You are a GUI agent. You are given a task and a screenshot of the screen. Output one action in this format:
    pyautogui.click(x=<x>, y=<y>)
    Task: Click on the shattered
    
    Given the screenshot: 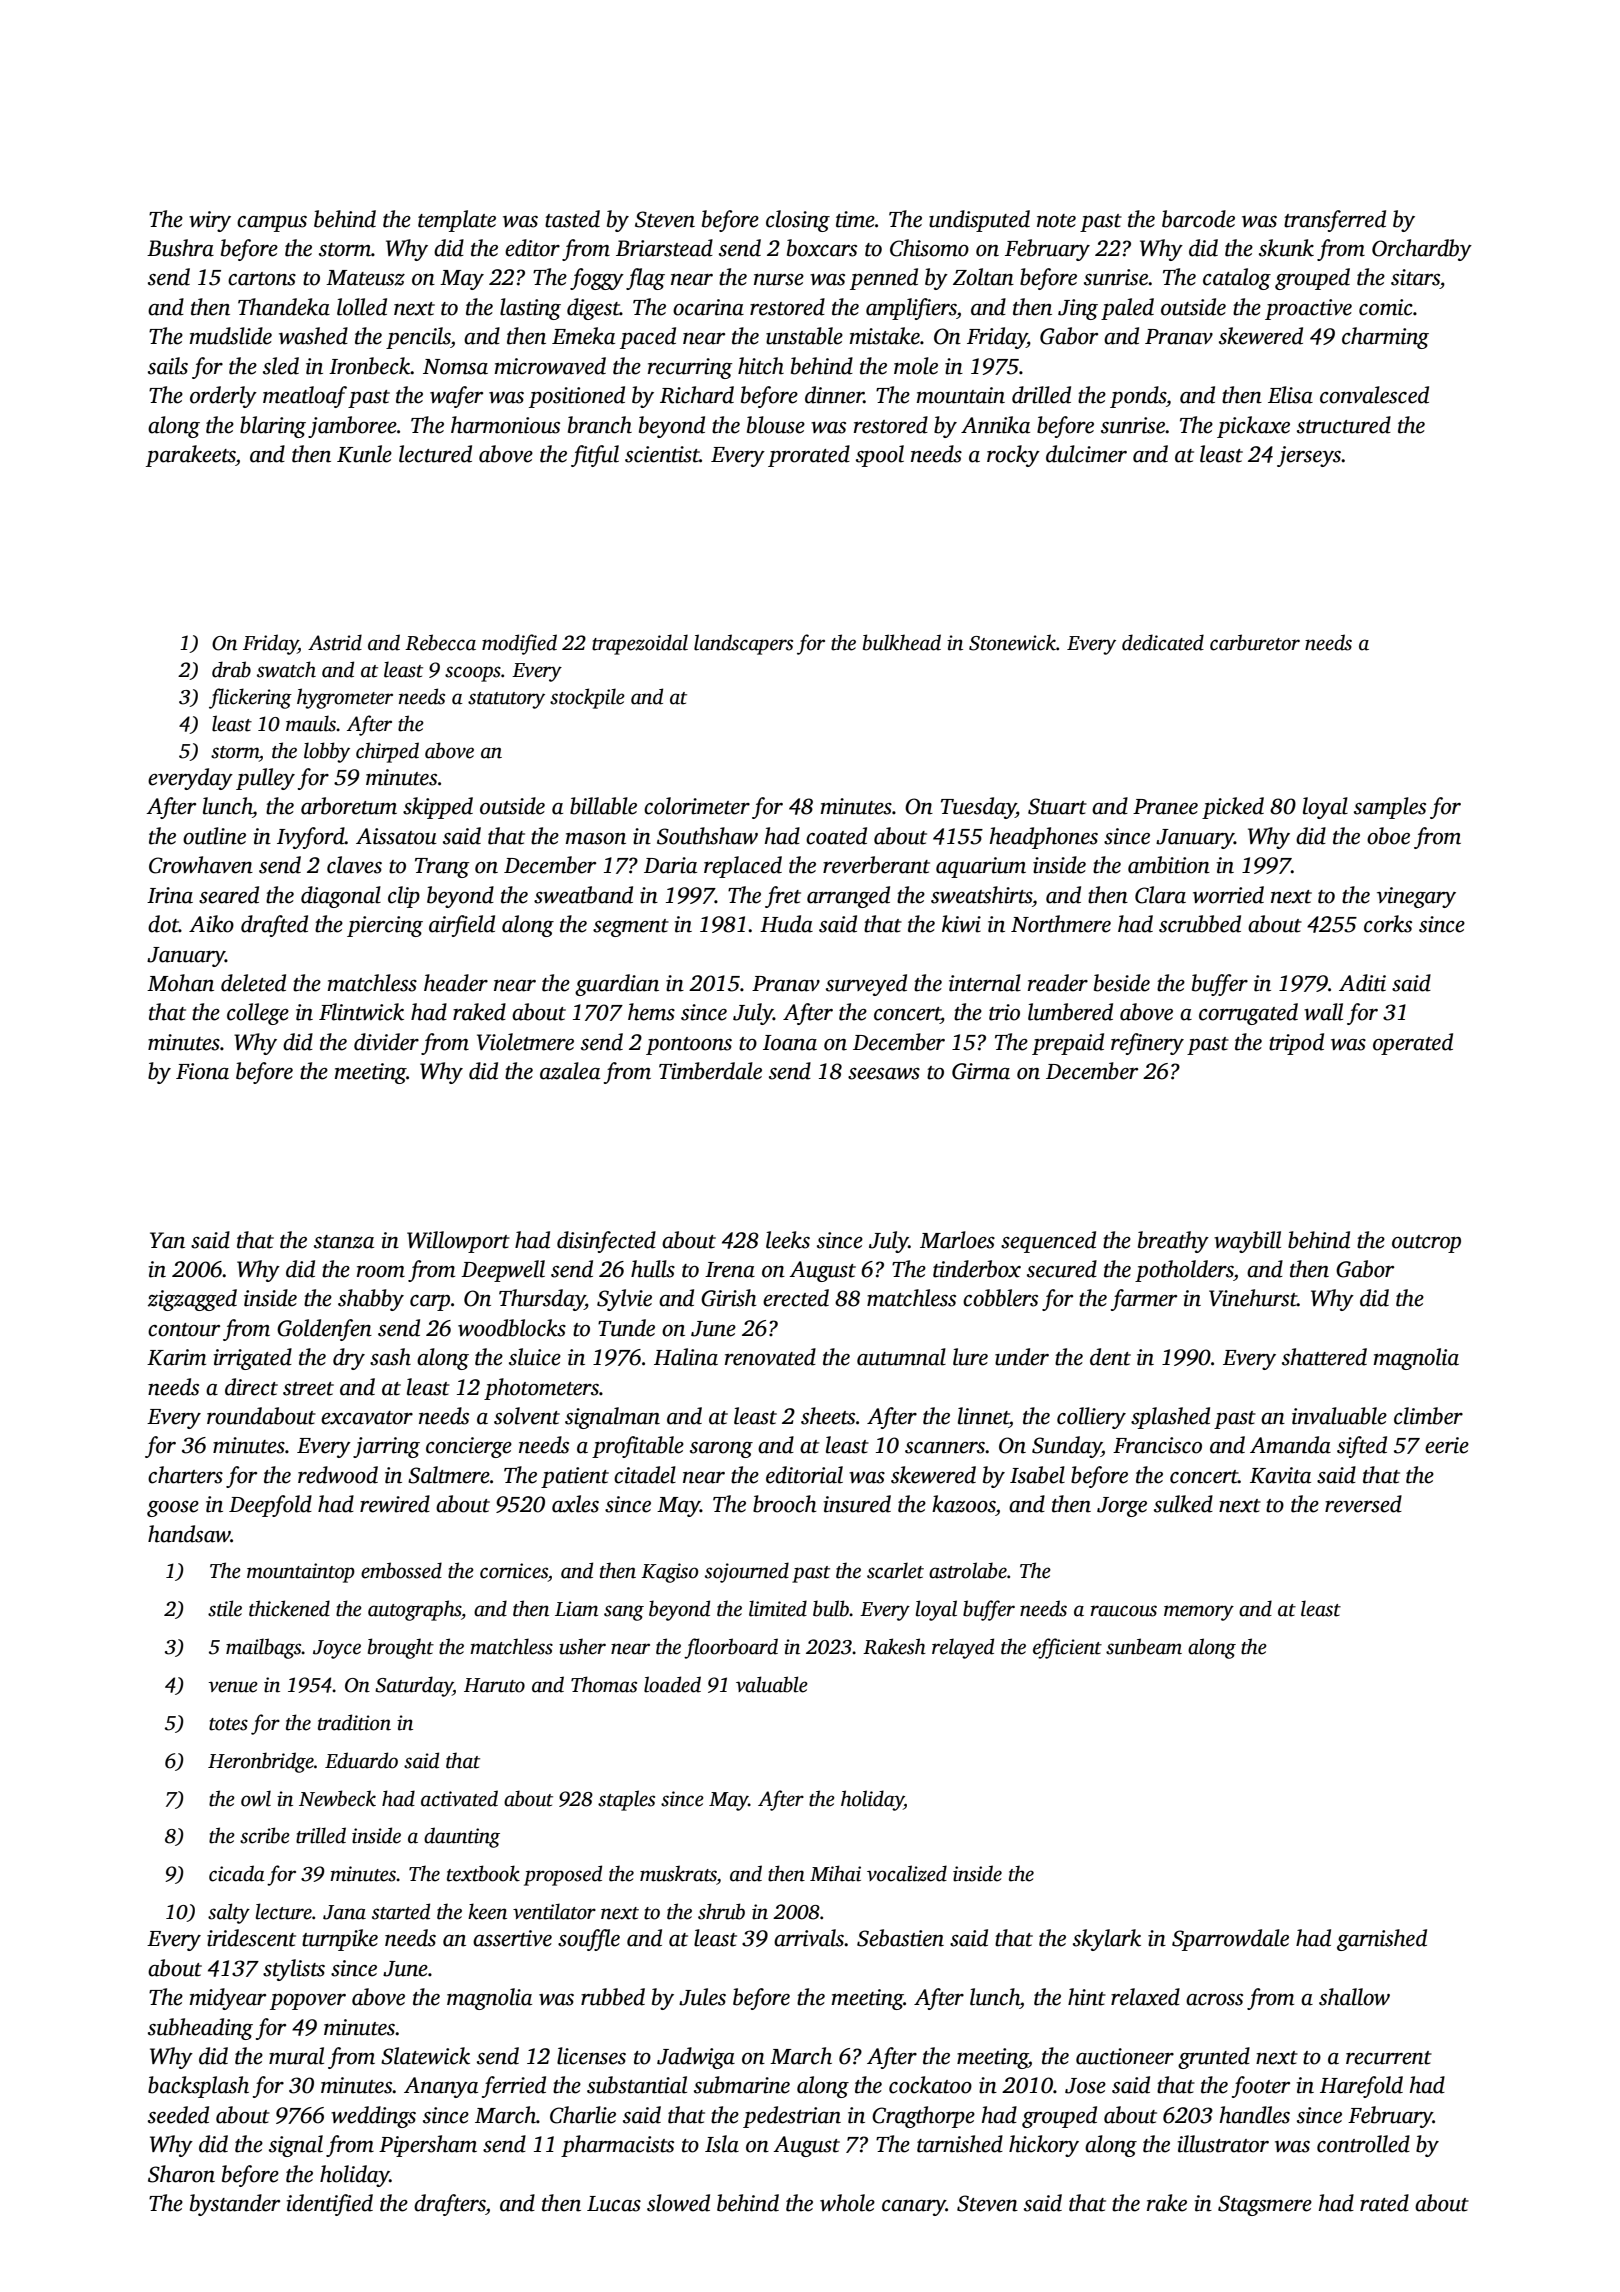 What is the action you would take?
    pyautogui.click(x=1324, y=1357)
